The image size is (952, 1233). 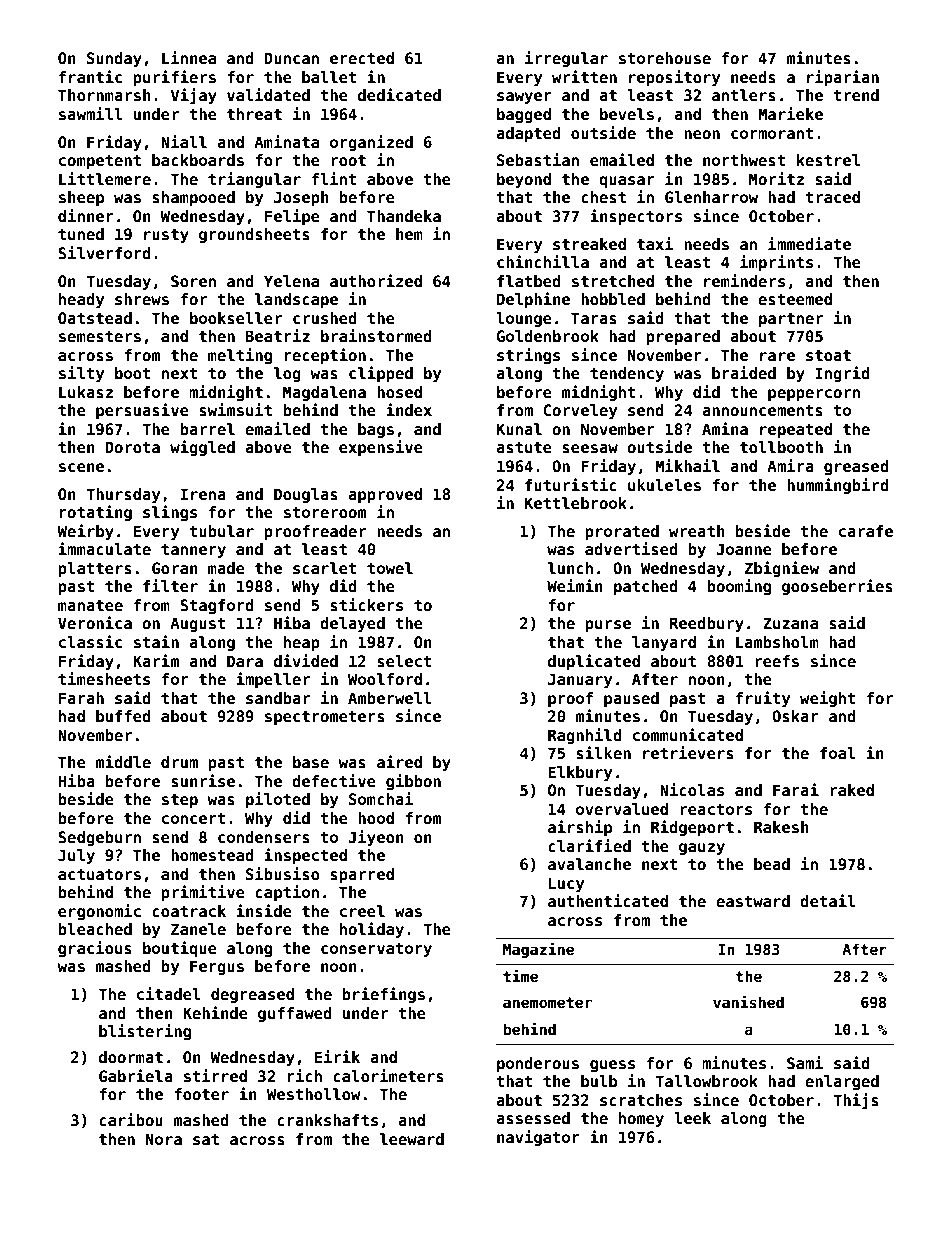 What do you see at coordinates (273, 680) in the screenshot?
I see `impeller` at bounding box center [273, 680].
